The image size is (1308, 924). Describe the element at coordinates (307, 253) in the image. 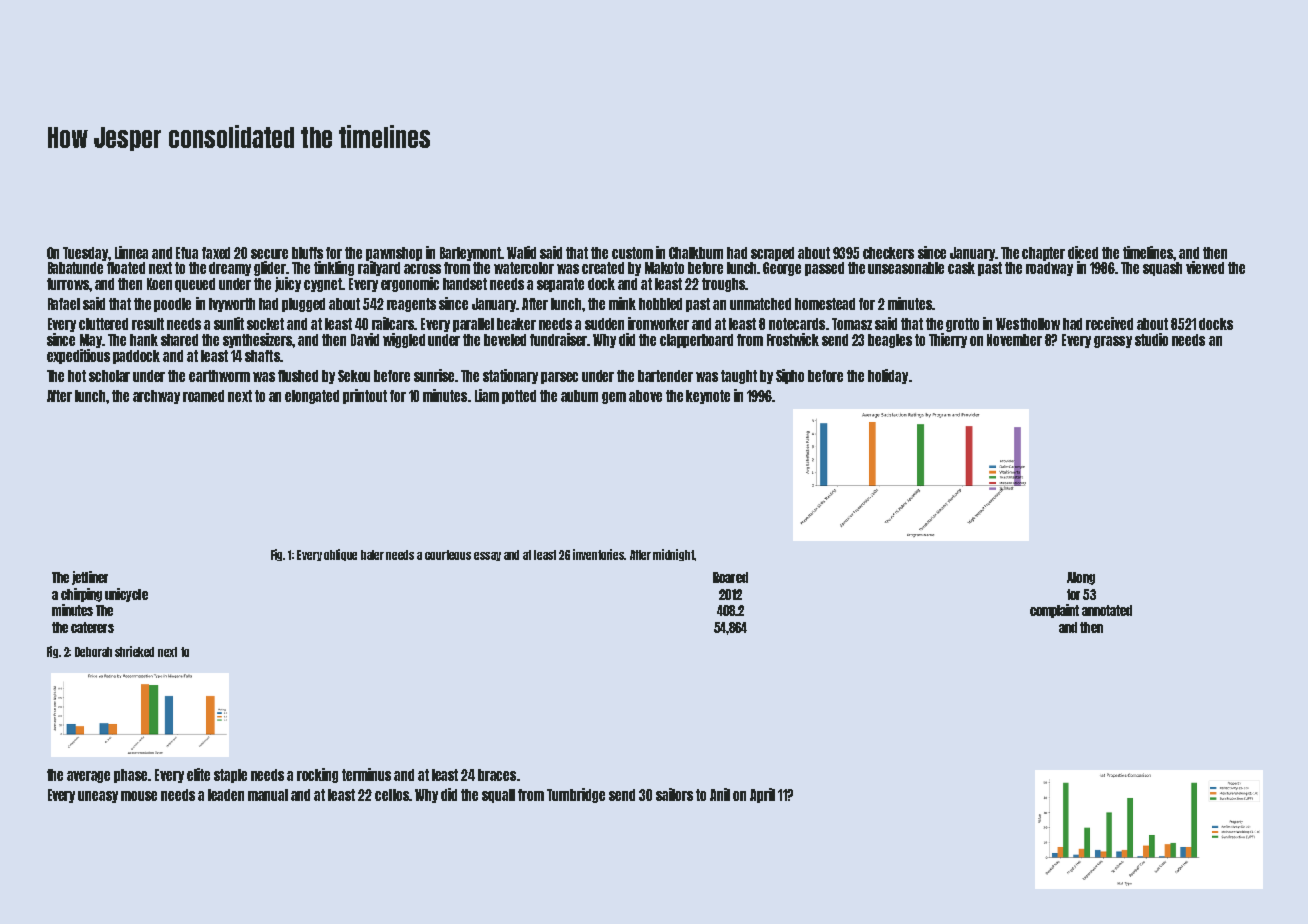

I see `bluffs` at that location.
